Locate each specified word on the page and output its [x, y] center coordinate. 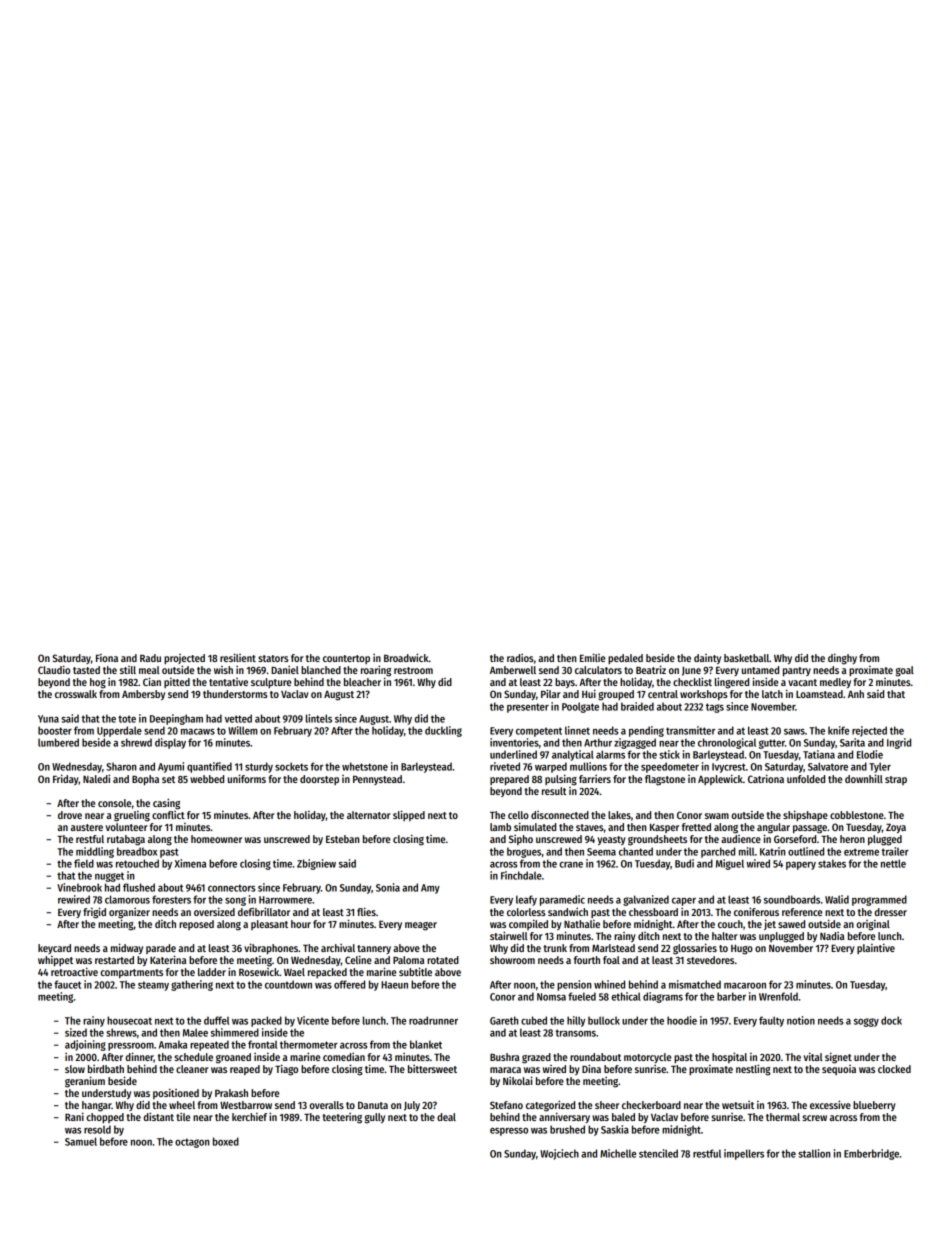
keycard [54, 949]
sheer [607, 1105]
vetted [238, 718]
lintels [319, 718]
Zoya [896, 828]
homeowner [216, 839]
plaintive [876, 948]
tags [715, 708]
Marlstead [613, 948]
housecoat [129, 1020]
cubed [534, 1020]
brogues [524, 852]
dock [891, 1020]
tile [183, 1116]
